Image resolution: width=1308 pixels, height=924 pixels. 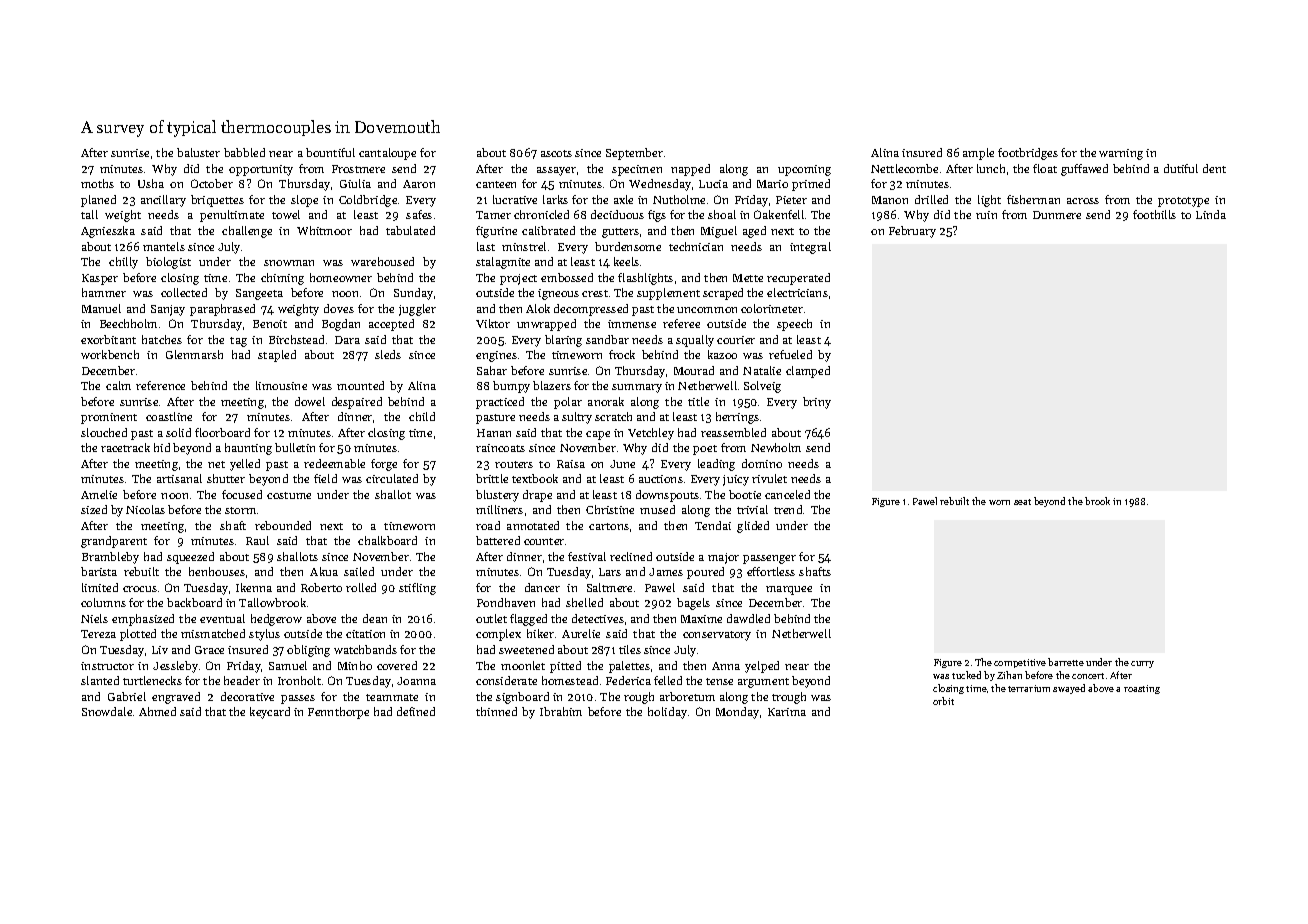 I want to click on barrette, so click(x=1066, y=662).
